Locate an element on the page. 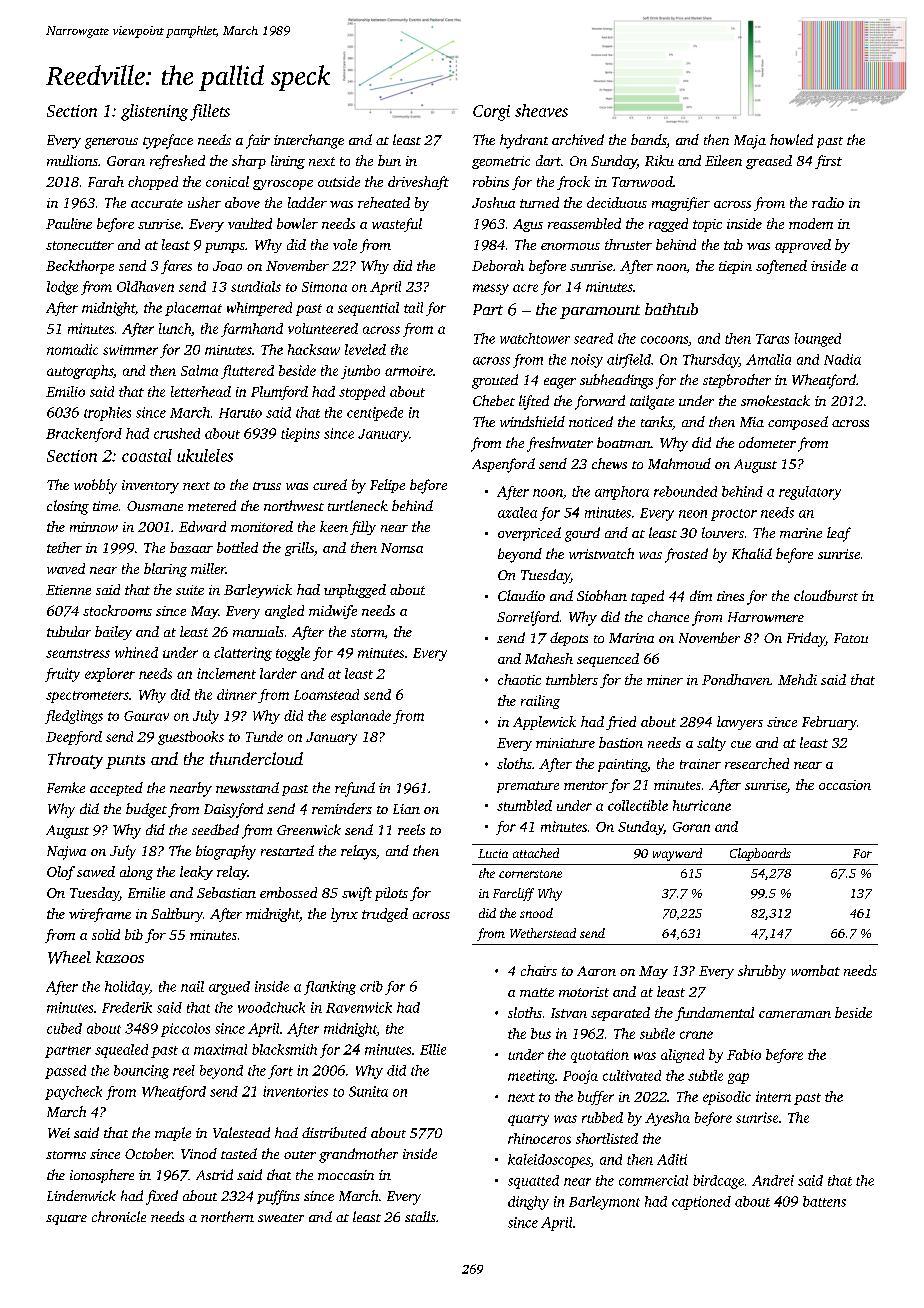  leaf is located at coordinates (839, 534).
